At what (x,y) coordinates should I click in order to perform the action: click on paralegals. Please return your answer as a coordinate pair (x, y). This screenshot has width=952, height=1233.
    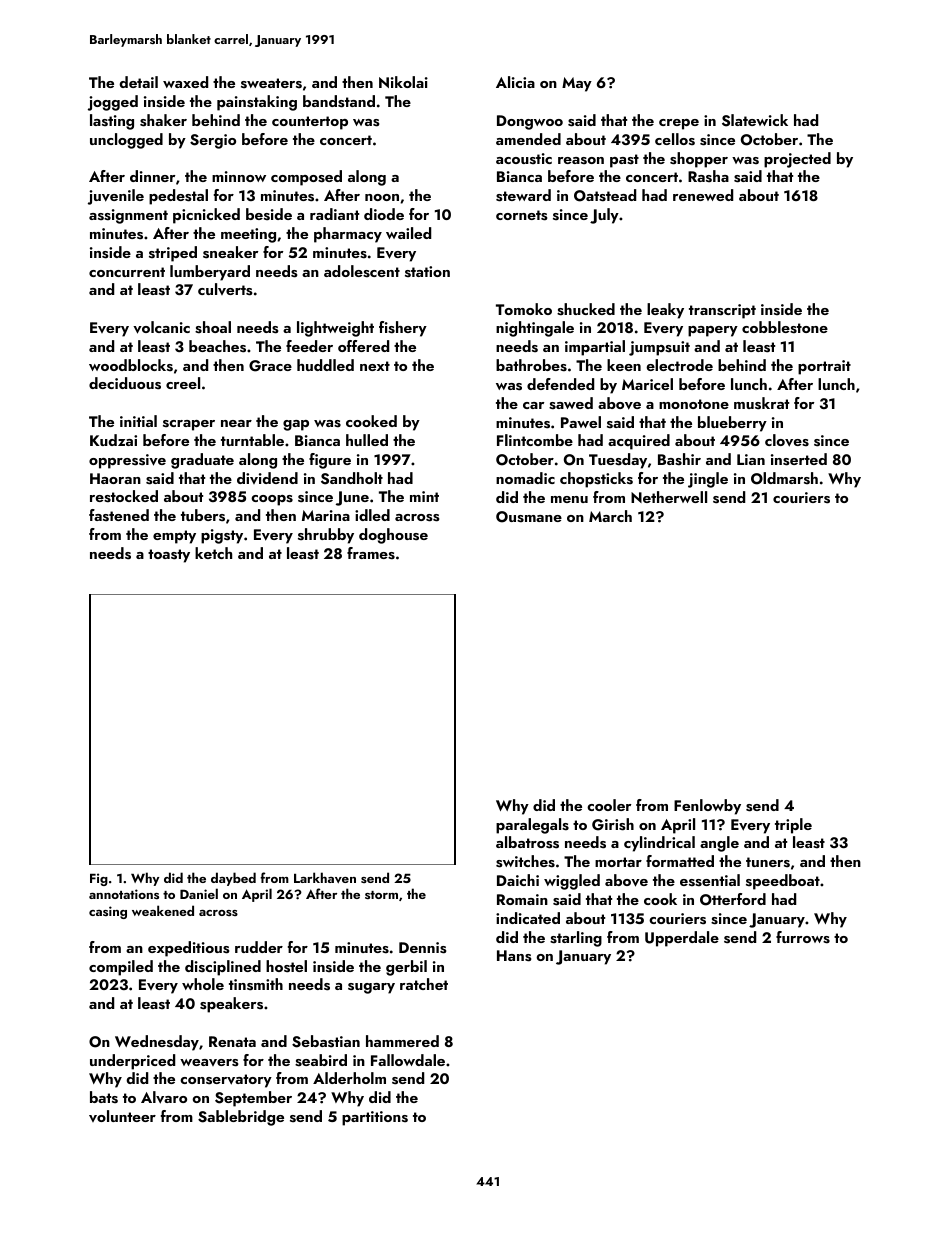
    Looking at the image, I should click on (532, 826).
